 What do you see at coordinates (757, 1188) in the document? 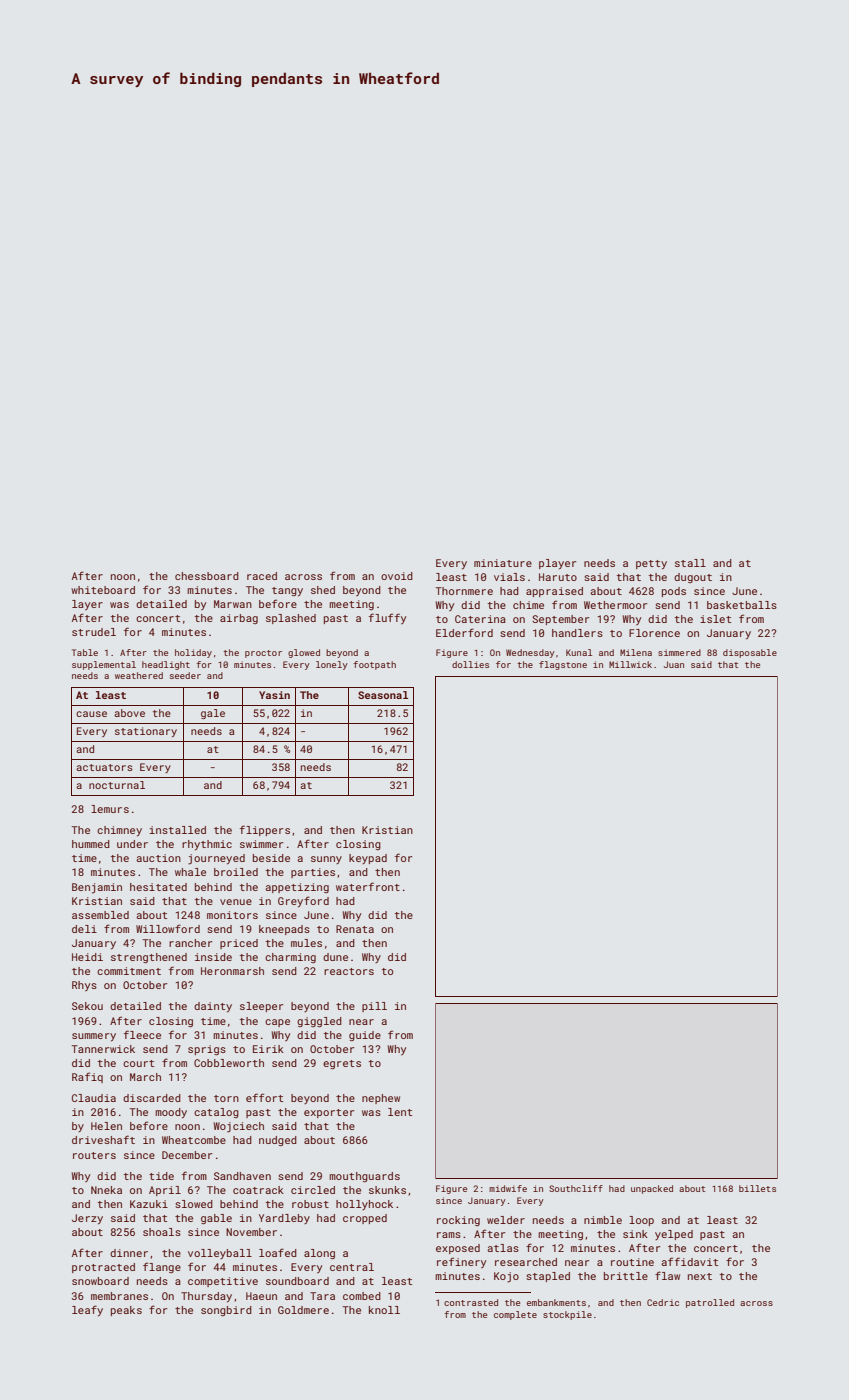
I see `billets` at bounding box center [757, 1188].
